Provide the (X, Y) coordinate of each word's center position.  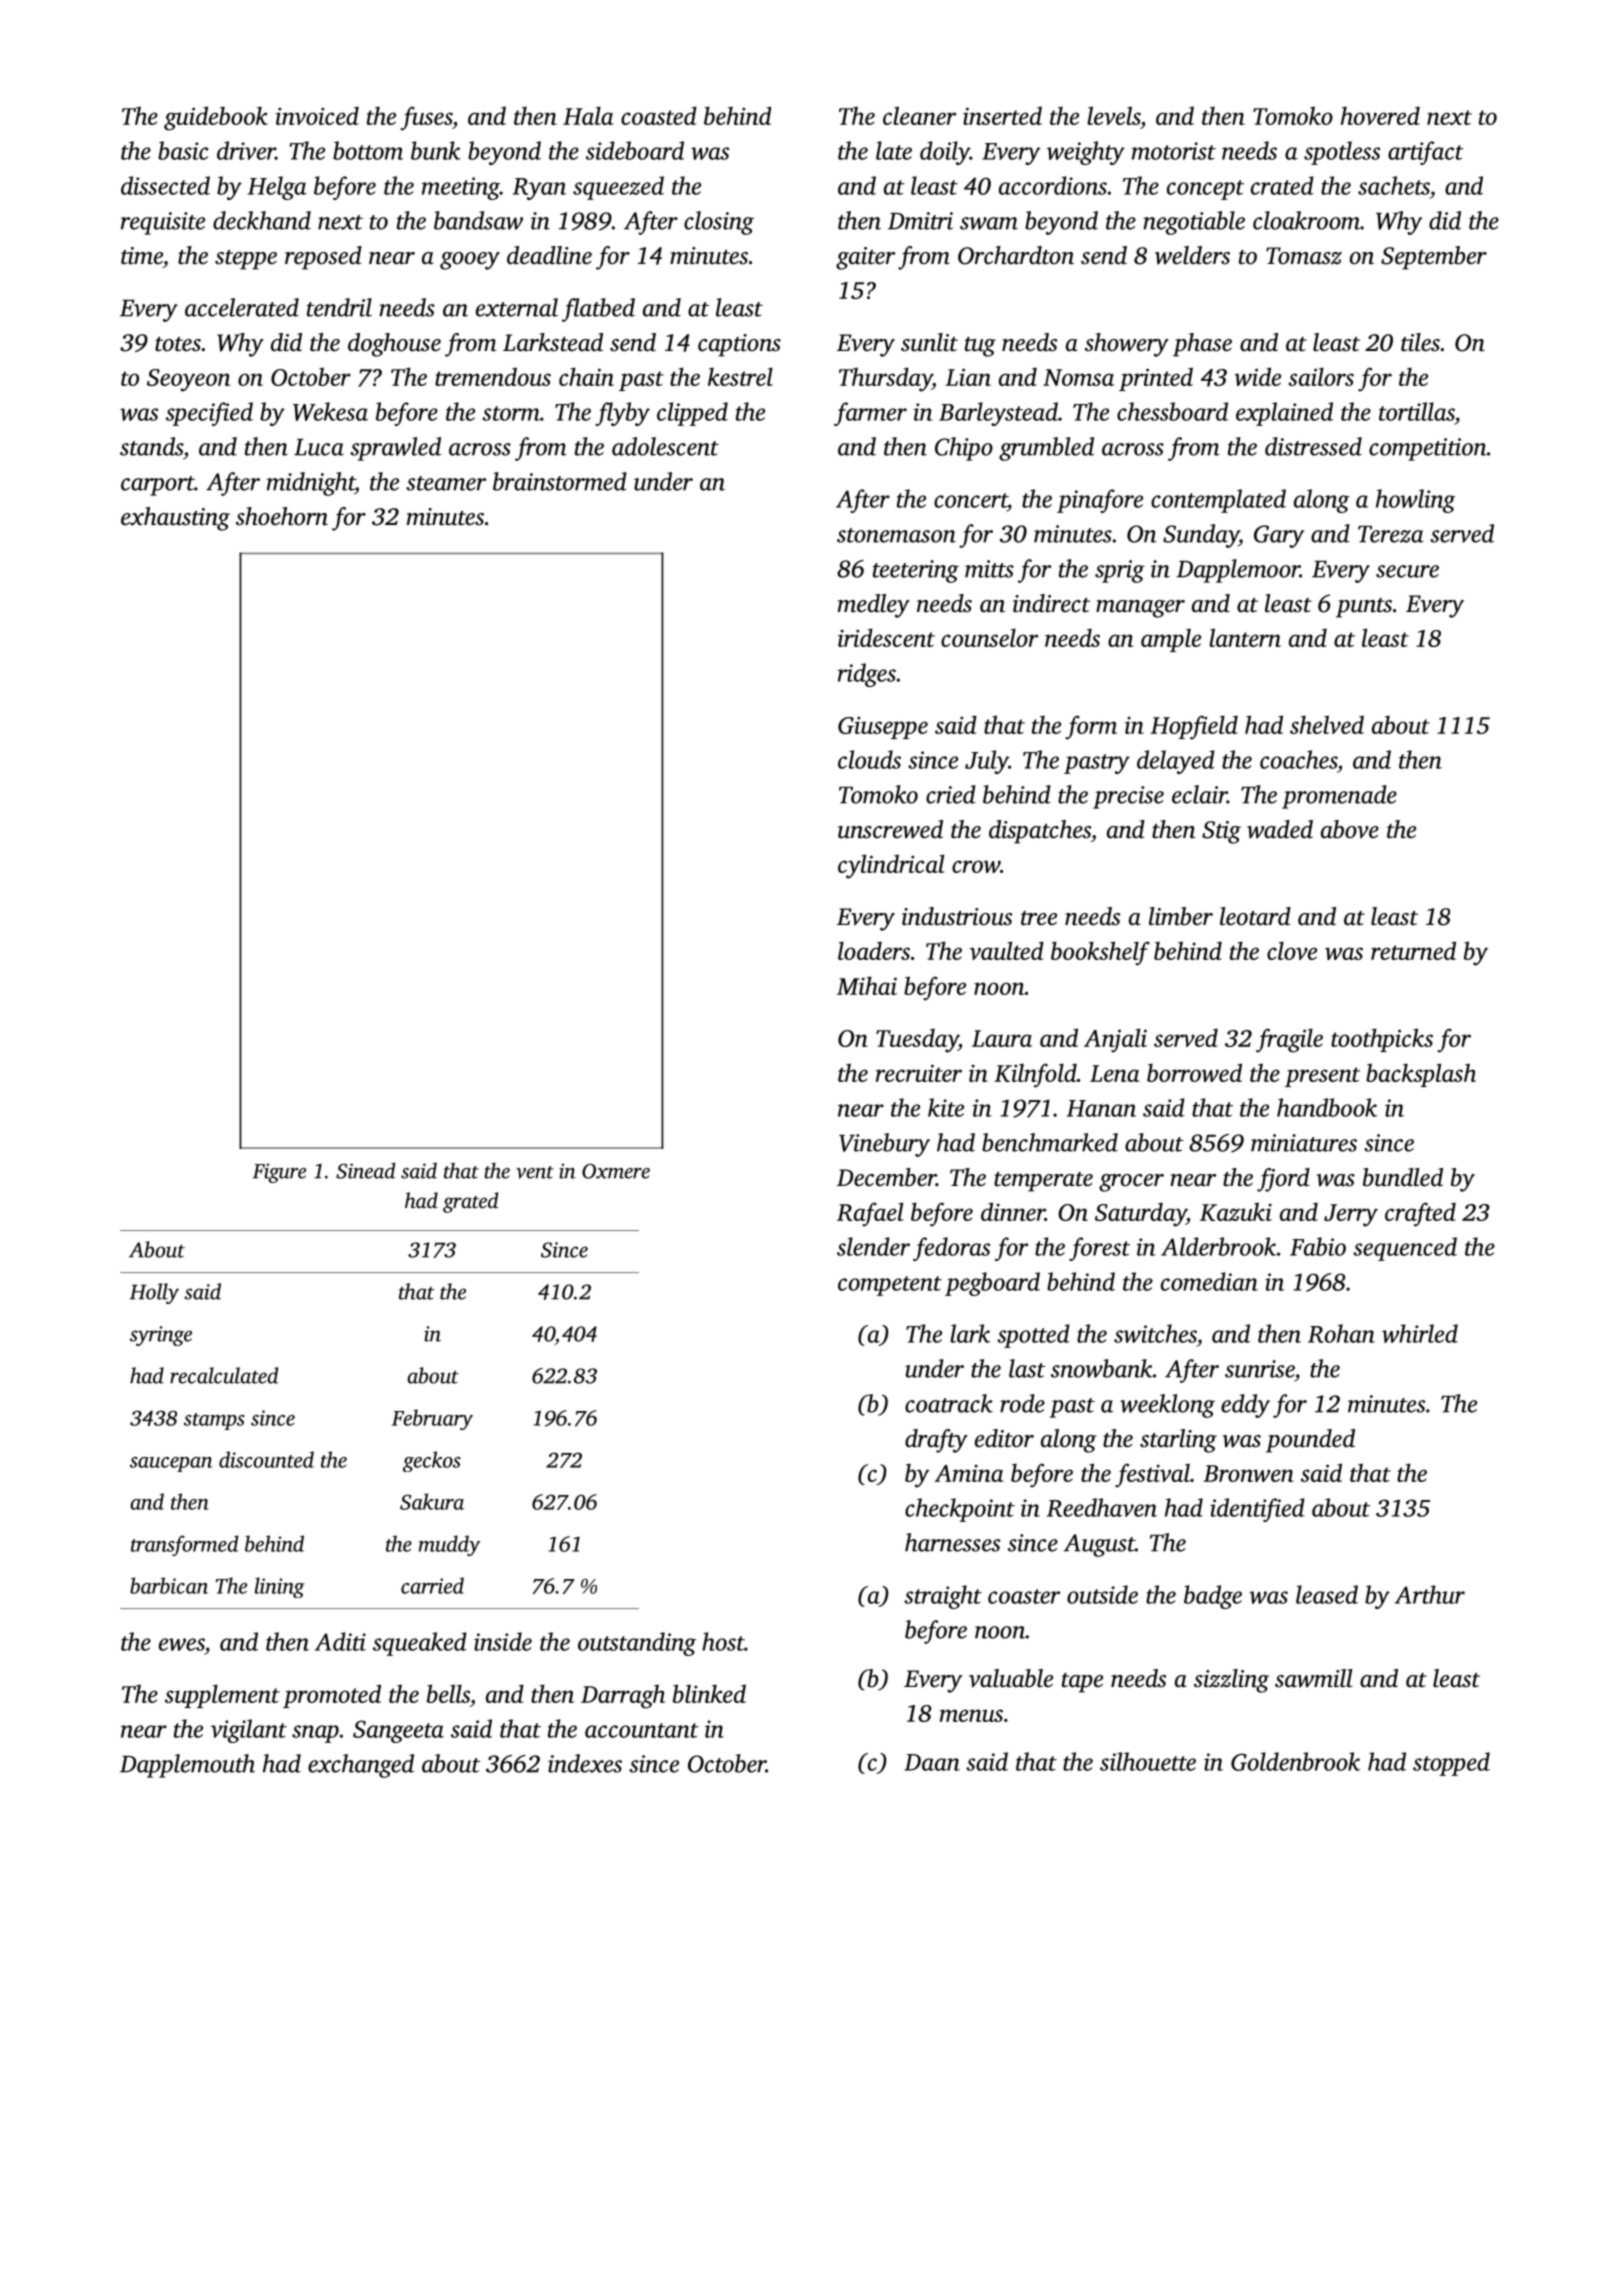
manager (1140, 609)
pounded (1310, 1441)
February (432, 1419)
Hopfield (1194, 727)
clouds (869, 759)
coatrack (949, 1403)
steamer (446, 483)
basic (183, 150)
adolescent (665, 446)
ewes (182, 1644)
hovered (1380, 116)
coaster (1024, 1596)
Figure (279, 1173)
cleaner (919, 115)
